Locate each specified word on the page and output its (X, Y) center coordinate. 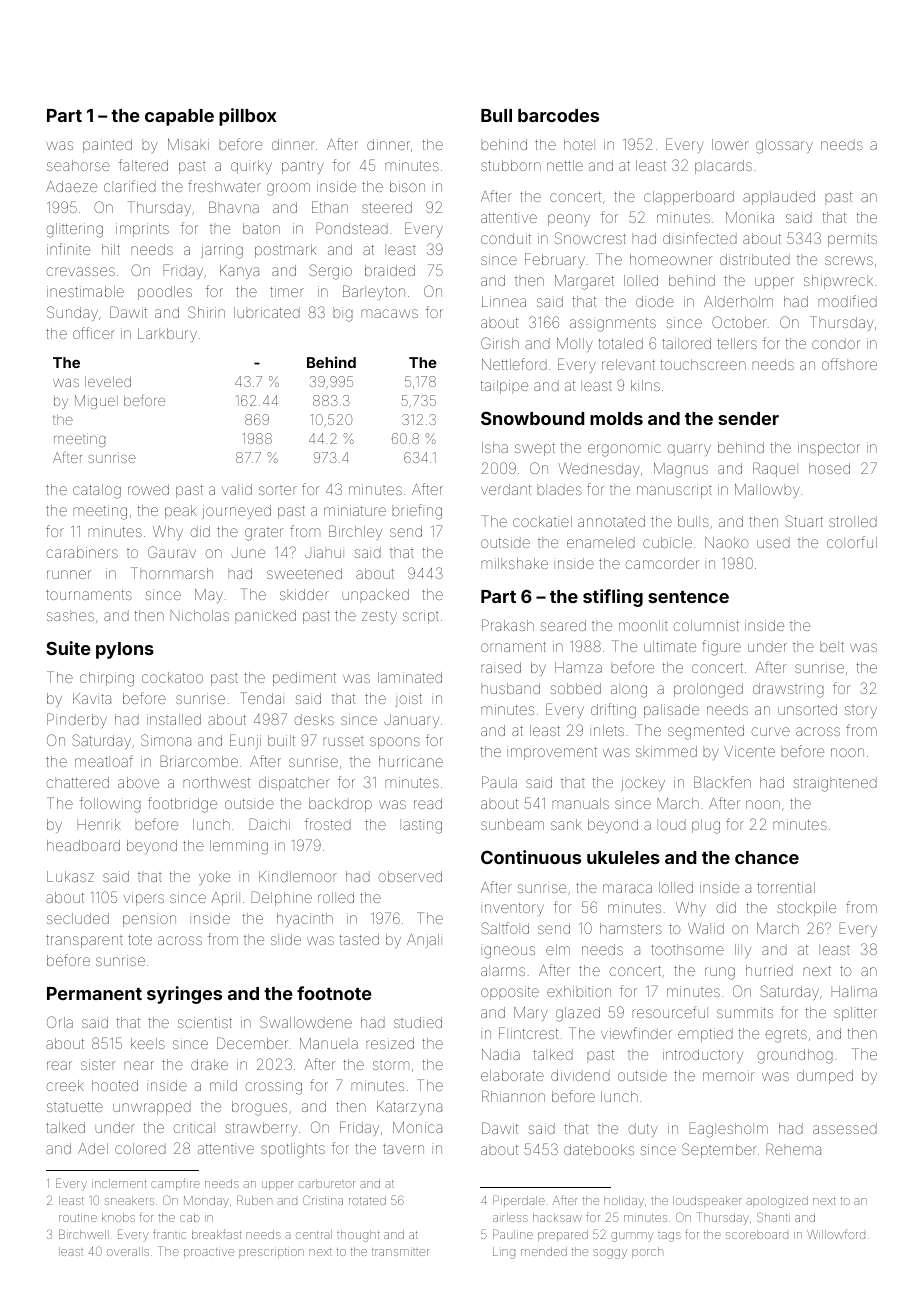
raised (501, 667)
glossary (784, 146)
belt (832, 646)
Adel (93, 1148)
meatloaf (104, 761)
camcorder (662, 563)
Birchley (355, 532)
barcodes (558, 115)
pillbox (248, 117)
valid (237, 489)
